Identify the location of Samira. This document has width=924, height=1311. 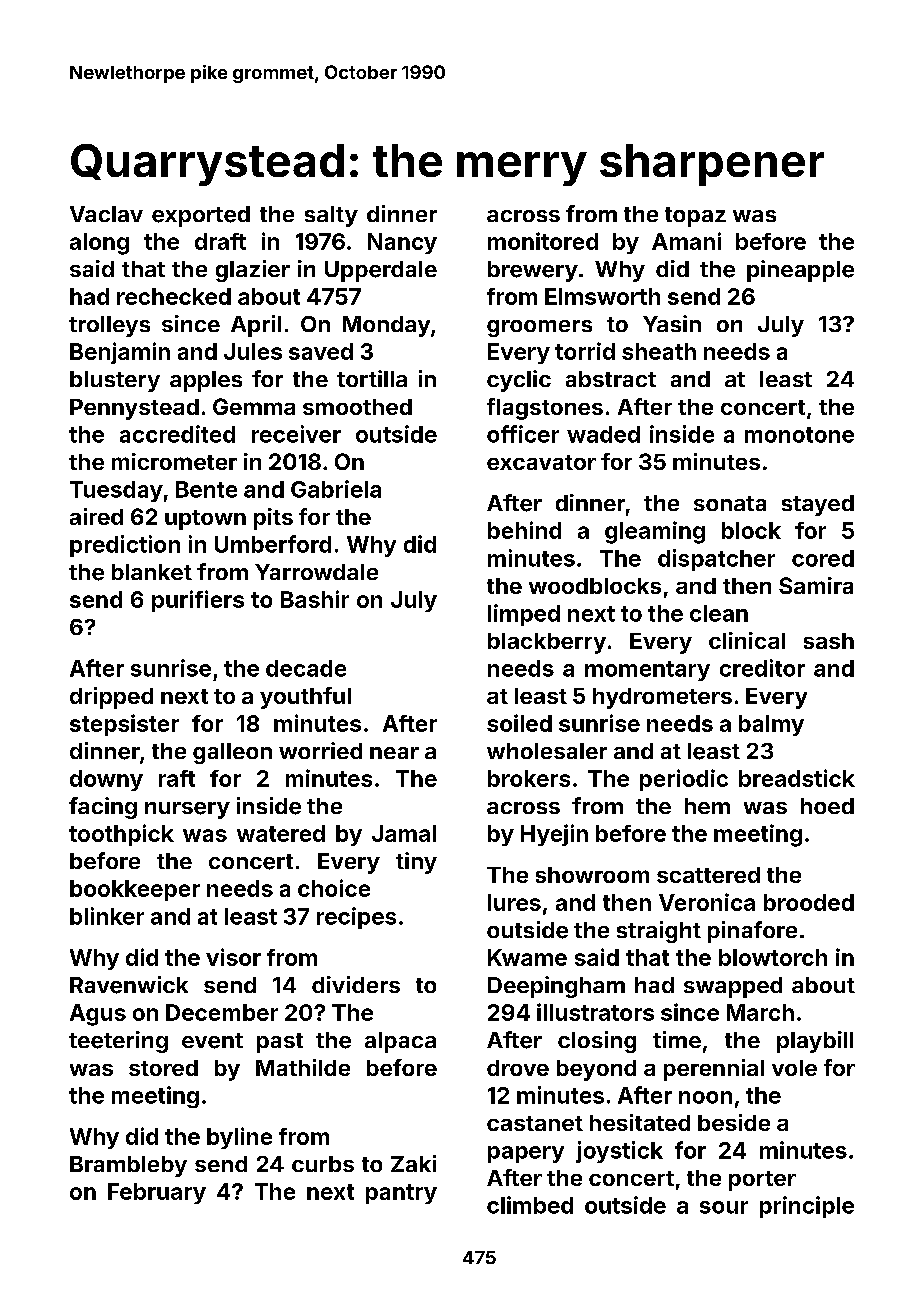
(816, 585).
